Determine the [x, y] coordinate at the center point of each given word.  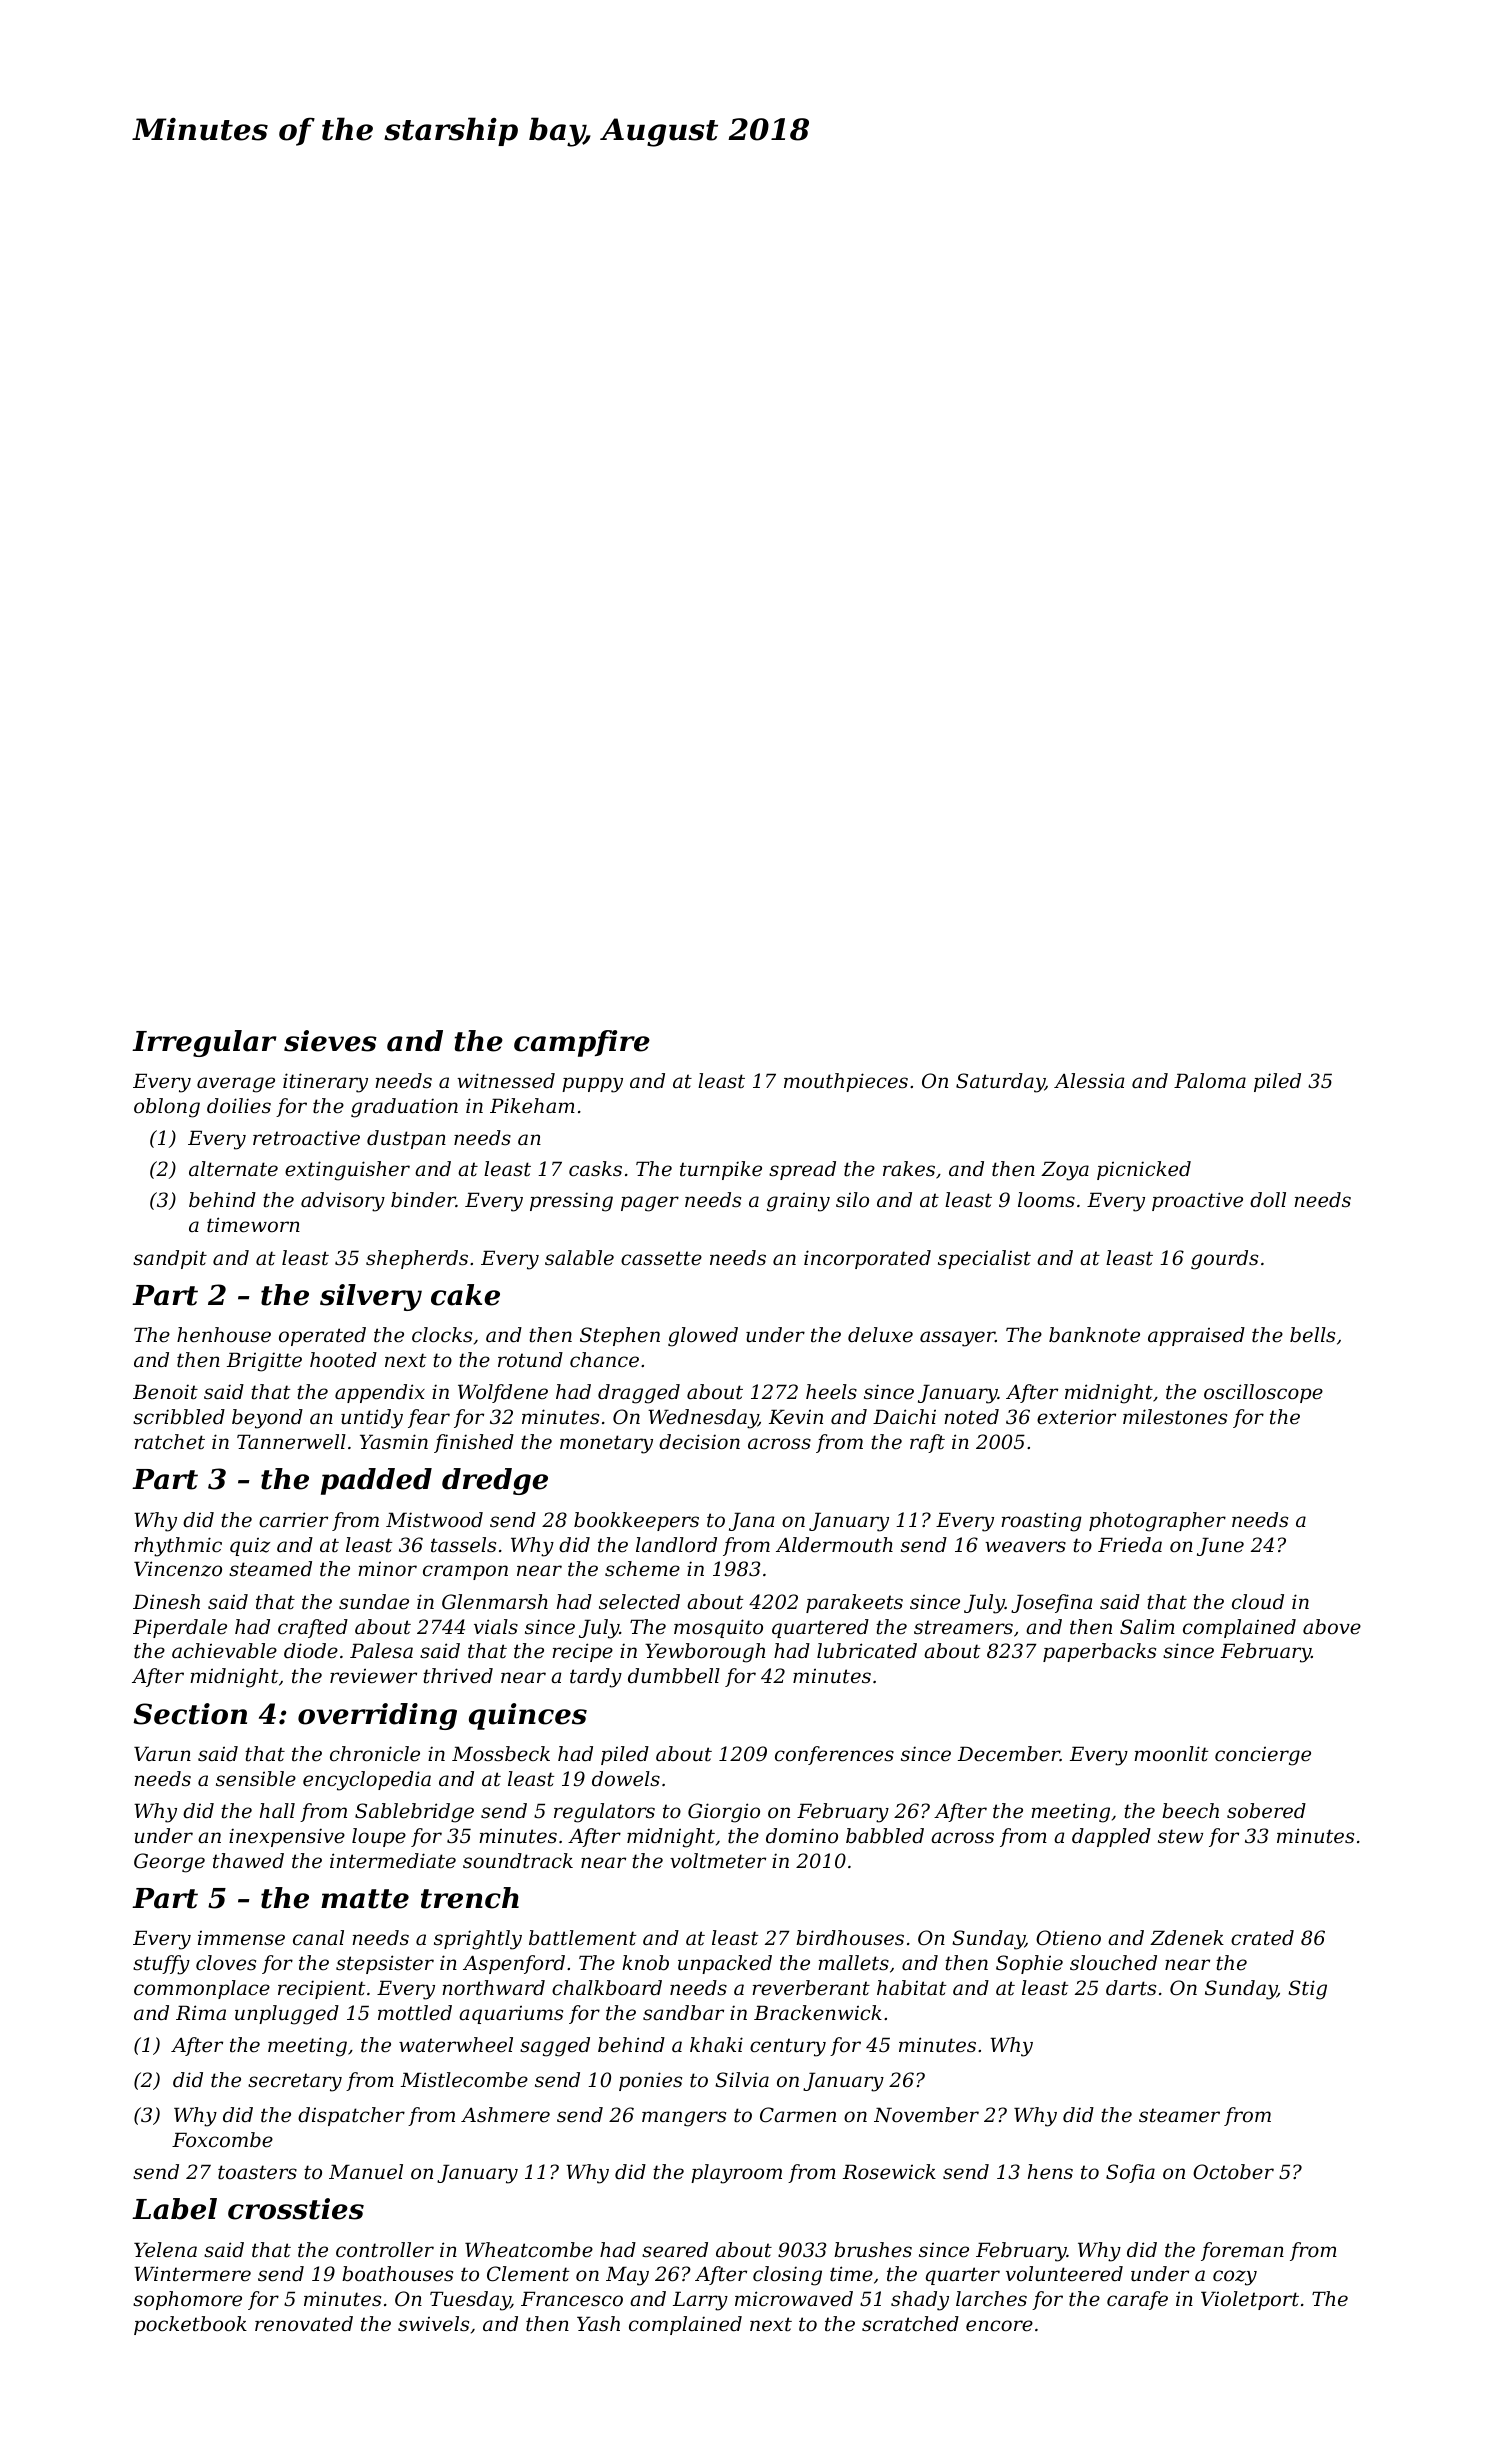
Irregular [204, 1043]
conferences [834, 1755]
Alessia [1089, 1081]
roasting [1041, 1522]
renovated [304, 2324]
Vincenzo [178, 1569]
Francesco [572, 2299]
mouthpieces [846, 1082]
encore [999, 2326]
